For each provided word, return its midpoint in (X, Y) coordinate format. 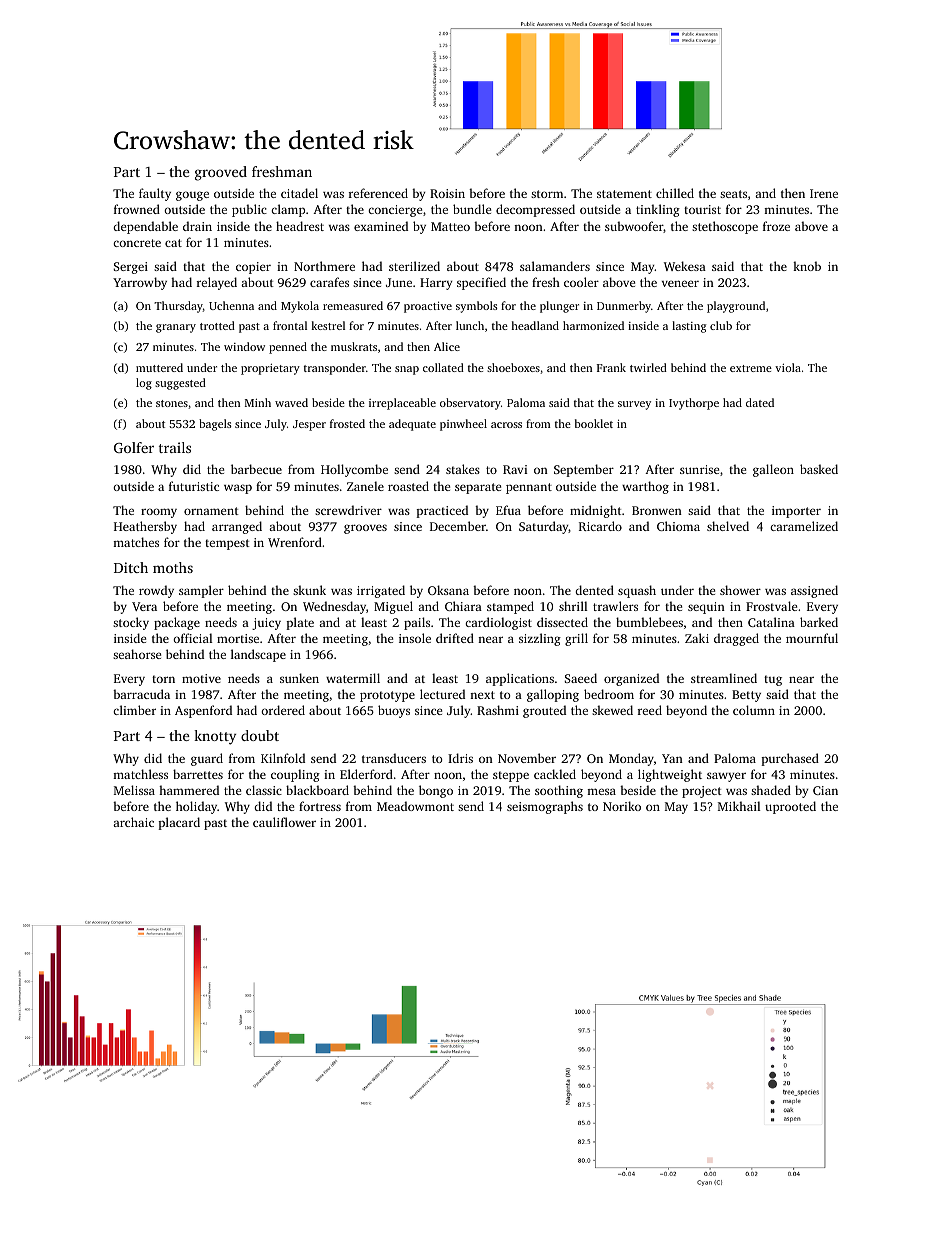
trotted (217, 325)
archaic (133, 822)
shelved (728, 526)
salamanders (555, 266)
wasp (238, 489)
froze (776, 226)
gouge (192, 196)
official (192, 638)
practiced (442, 511)
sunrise (699, 469)
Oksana (448, 590)
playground (736, 307)
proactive (428, 307)
